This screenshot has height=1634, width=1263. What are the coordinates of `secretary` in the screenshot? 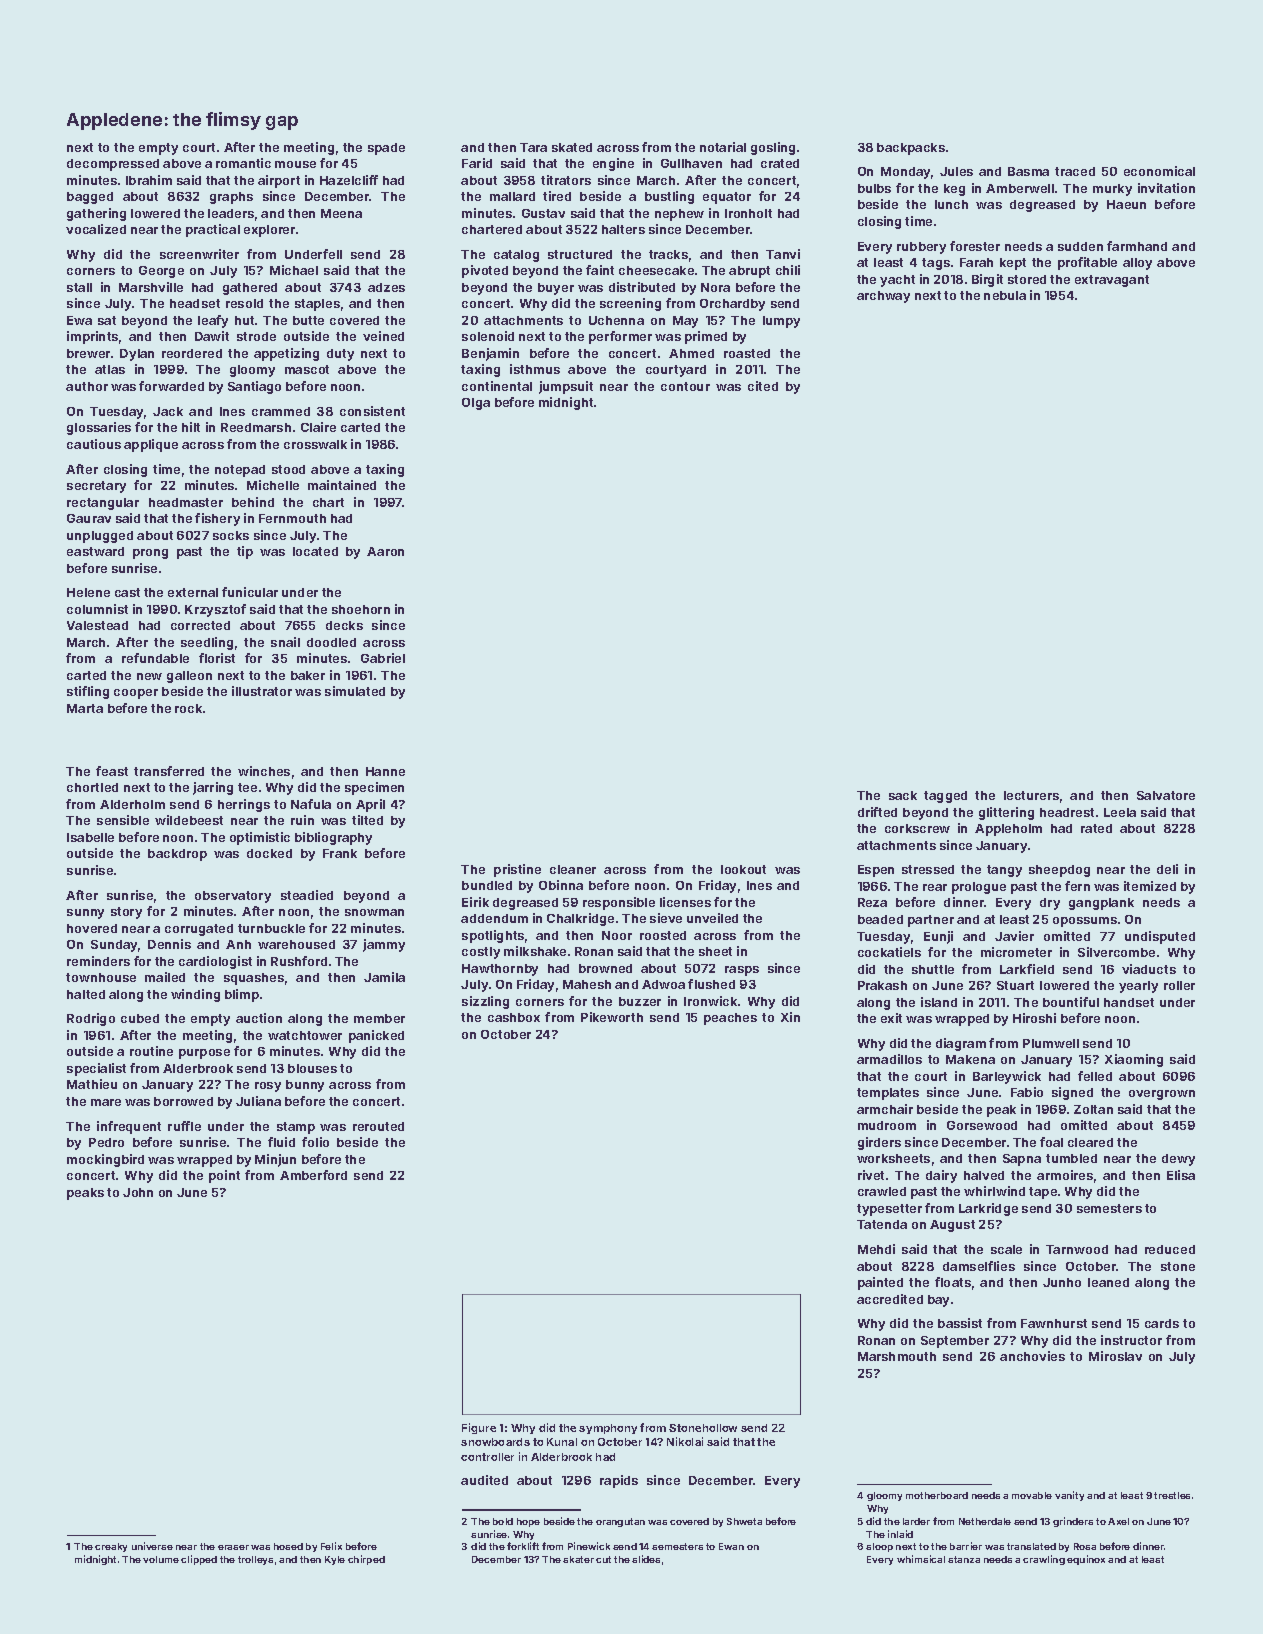 It's located at (96, 487).
